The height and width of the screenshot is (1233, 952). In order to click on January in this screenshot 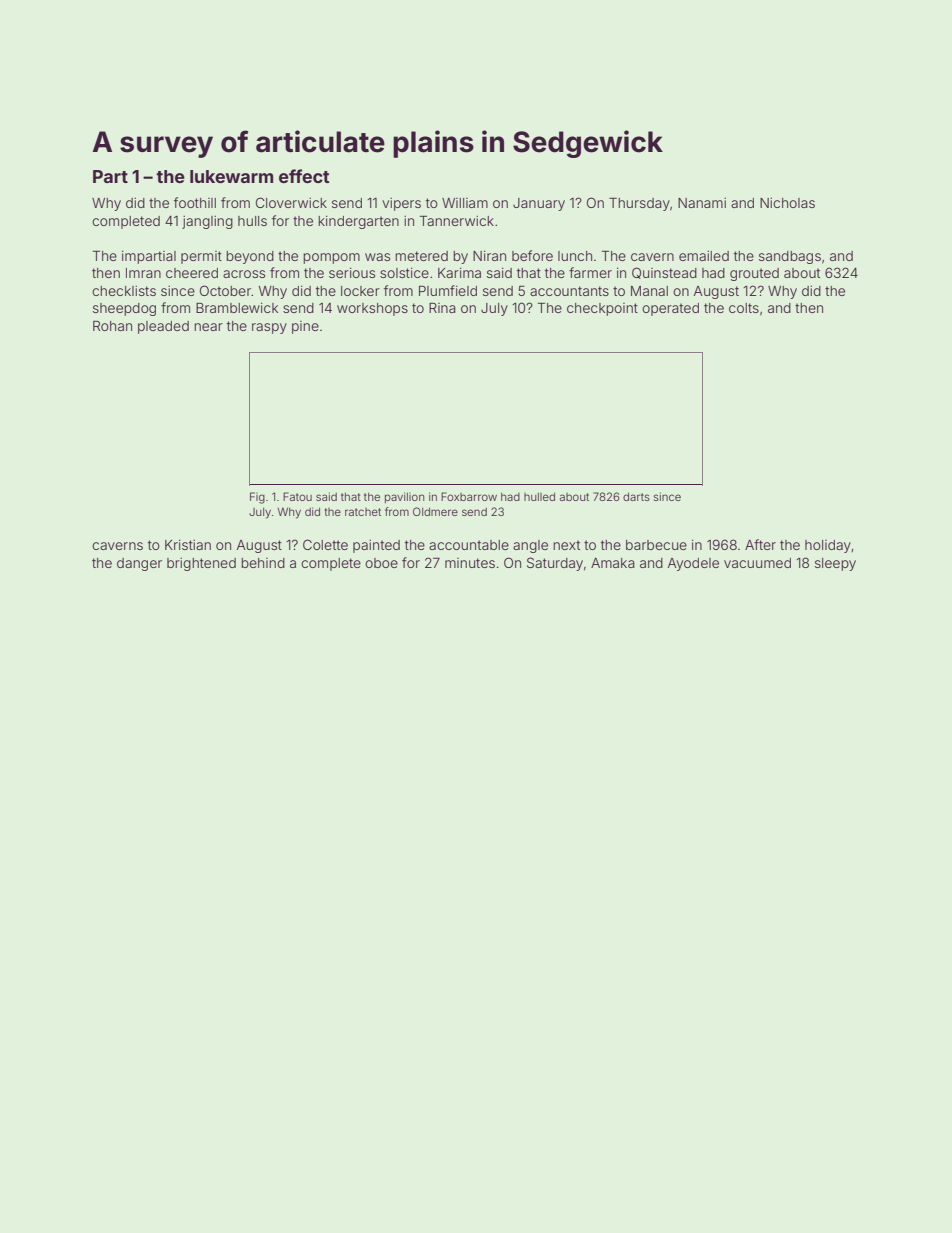, I will do `click(539, 204)`.
